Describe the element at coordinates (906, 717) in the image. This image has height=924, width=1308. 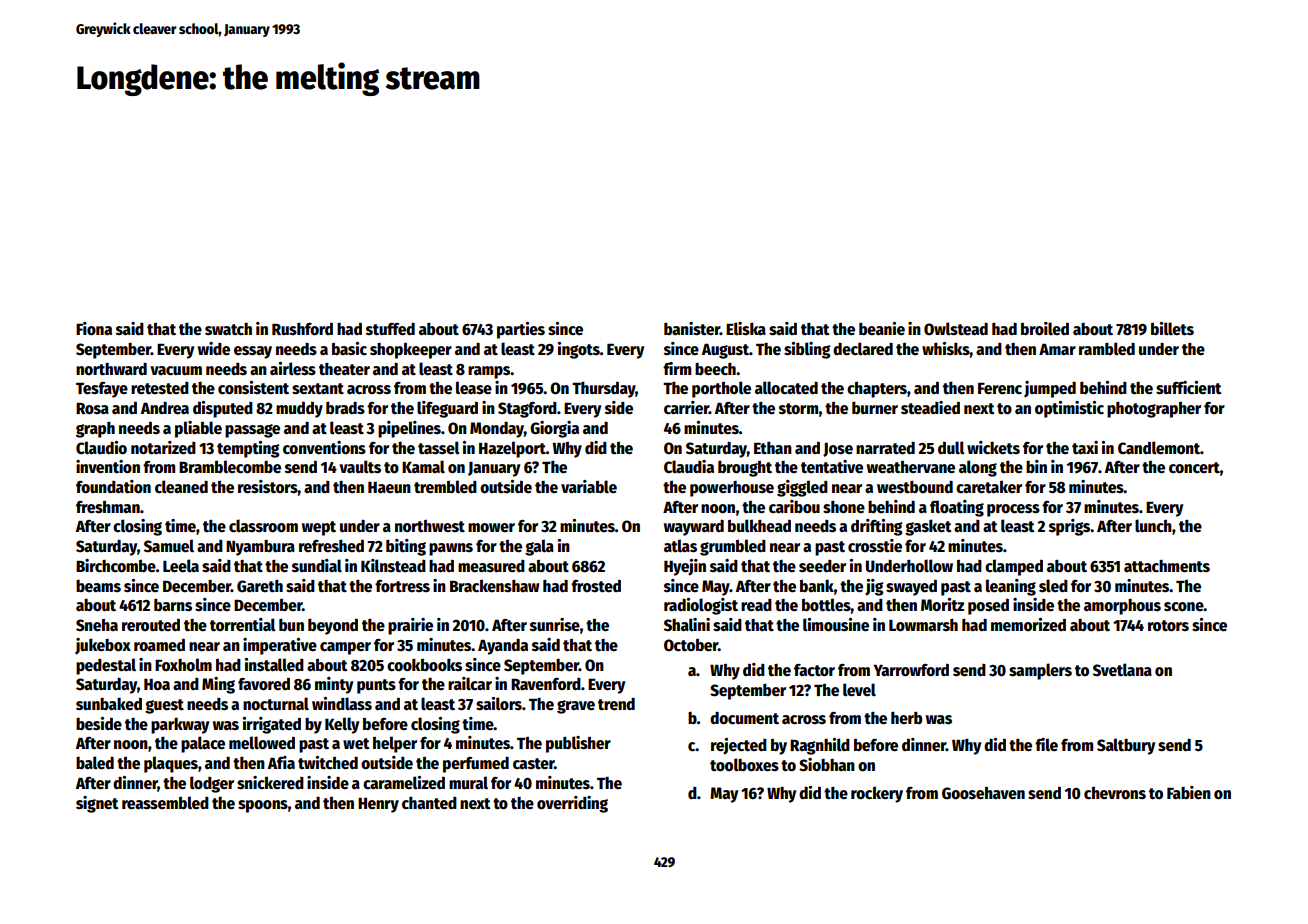
I see `herb` at that location.
